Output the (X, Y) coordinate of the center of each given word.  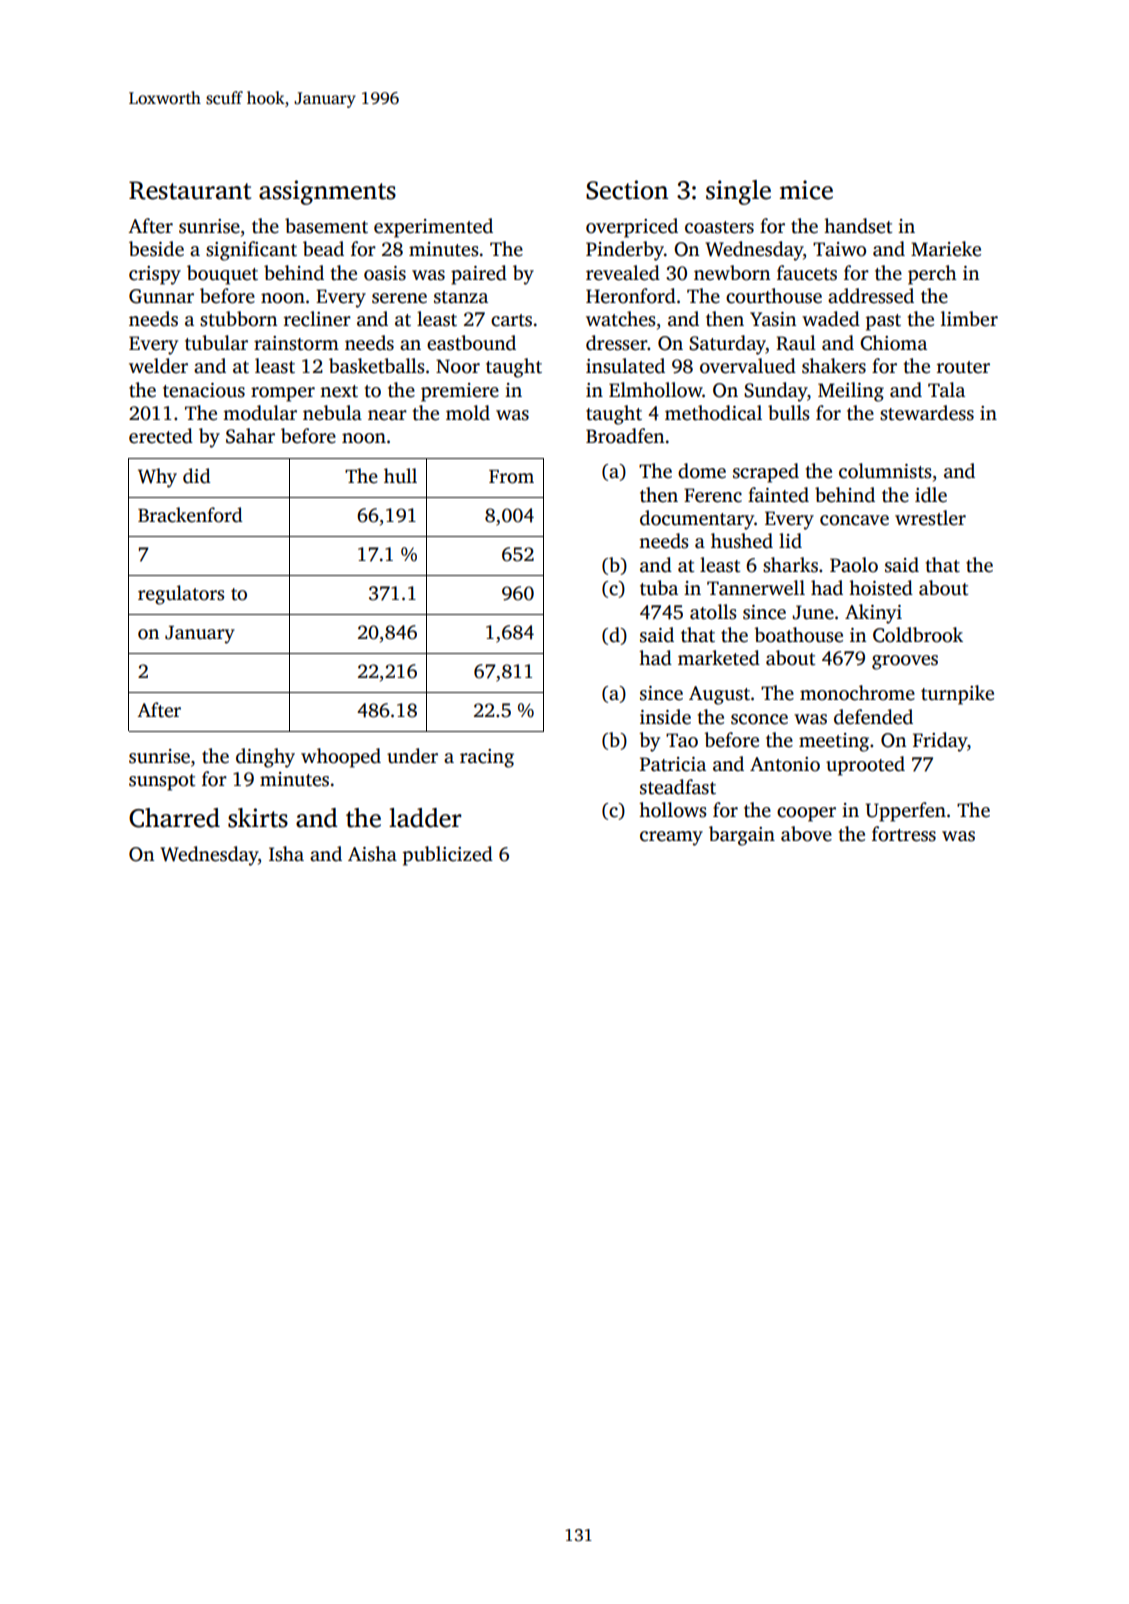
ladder (425, 818)
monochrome (857, 693)
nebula (332, 413)
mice (806, 190)
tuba (659, 588)
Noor (458, 366)
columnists (885, 471)
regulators (181, 595)
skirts (258, 818)
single (738, 192)
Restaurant (190, 190)
